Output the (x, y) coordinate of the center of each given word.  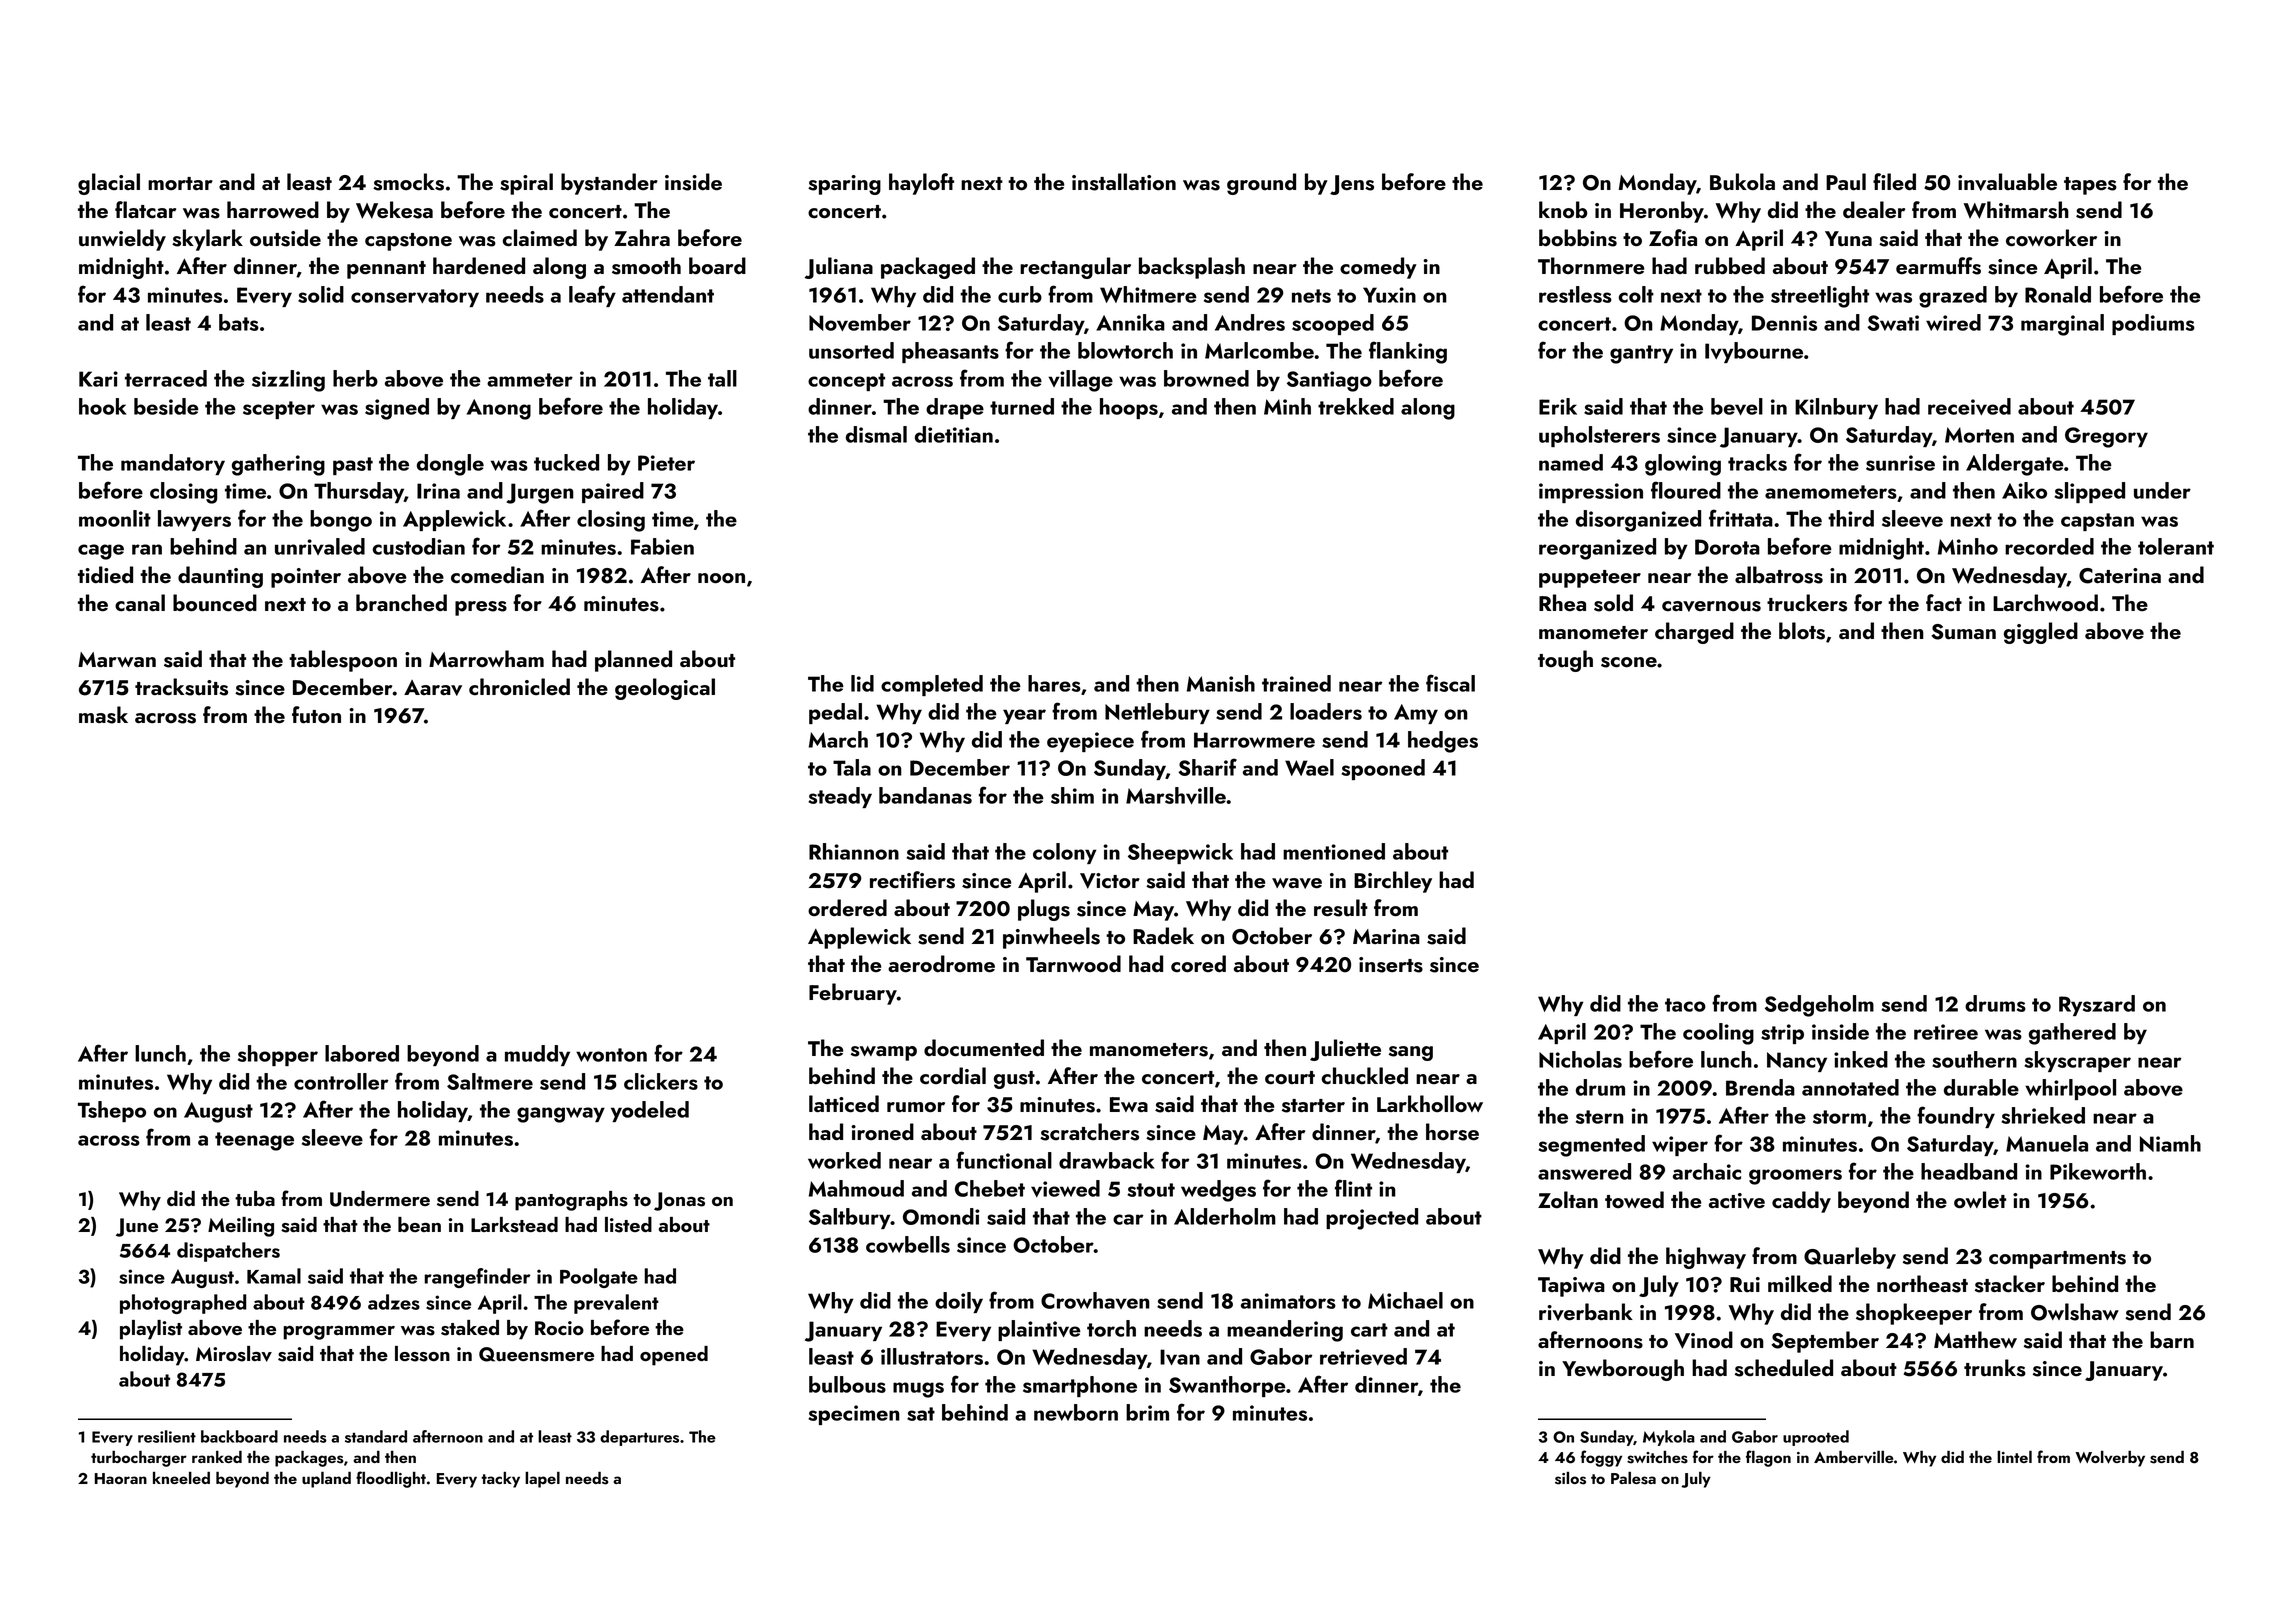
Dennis (1784, 323)
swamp (884, 1053)
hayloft (921, 184)
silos (1570, 1478)
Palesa (1633, 1478)
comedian (497, 575)
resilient (167, 1436)
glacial (109, 184)
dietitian (954, 434)
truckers (1807, 603)
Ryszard (2097, 1005)
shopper (278, 1055)
